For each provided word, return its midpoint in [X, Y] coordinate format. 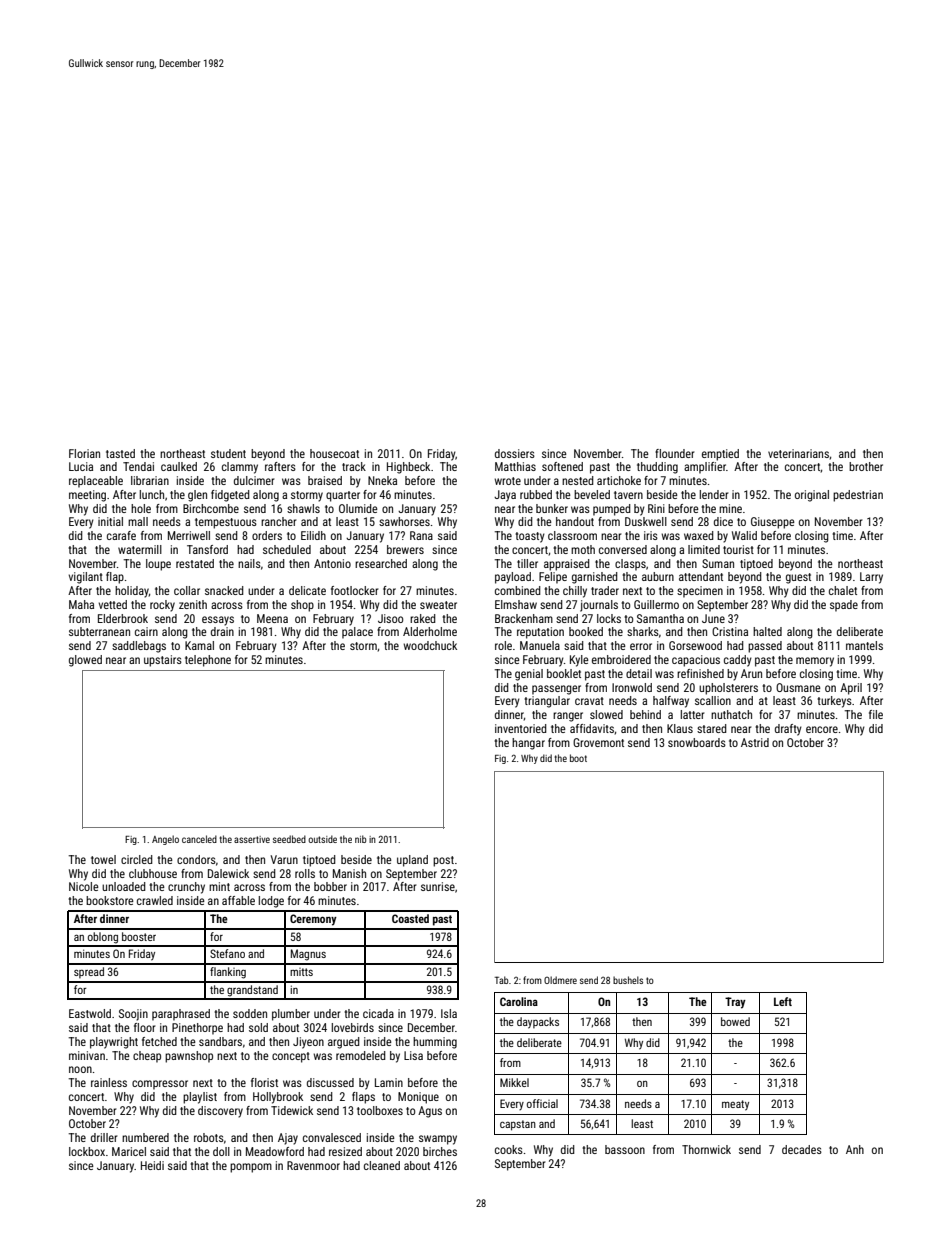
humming [435, 1043]
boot [578, 758]
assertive [252, 839]
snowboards [697, 742]
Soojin [133, 1015]
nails [249, 563]
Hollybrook [278, 1098]
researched [381, 563]
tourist [738, 549]
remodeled [361, 1055]
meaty [735, 1105]
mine [730, 508]
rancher [278, 521]
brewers [405, 549]
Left [783, 1001]
